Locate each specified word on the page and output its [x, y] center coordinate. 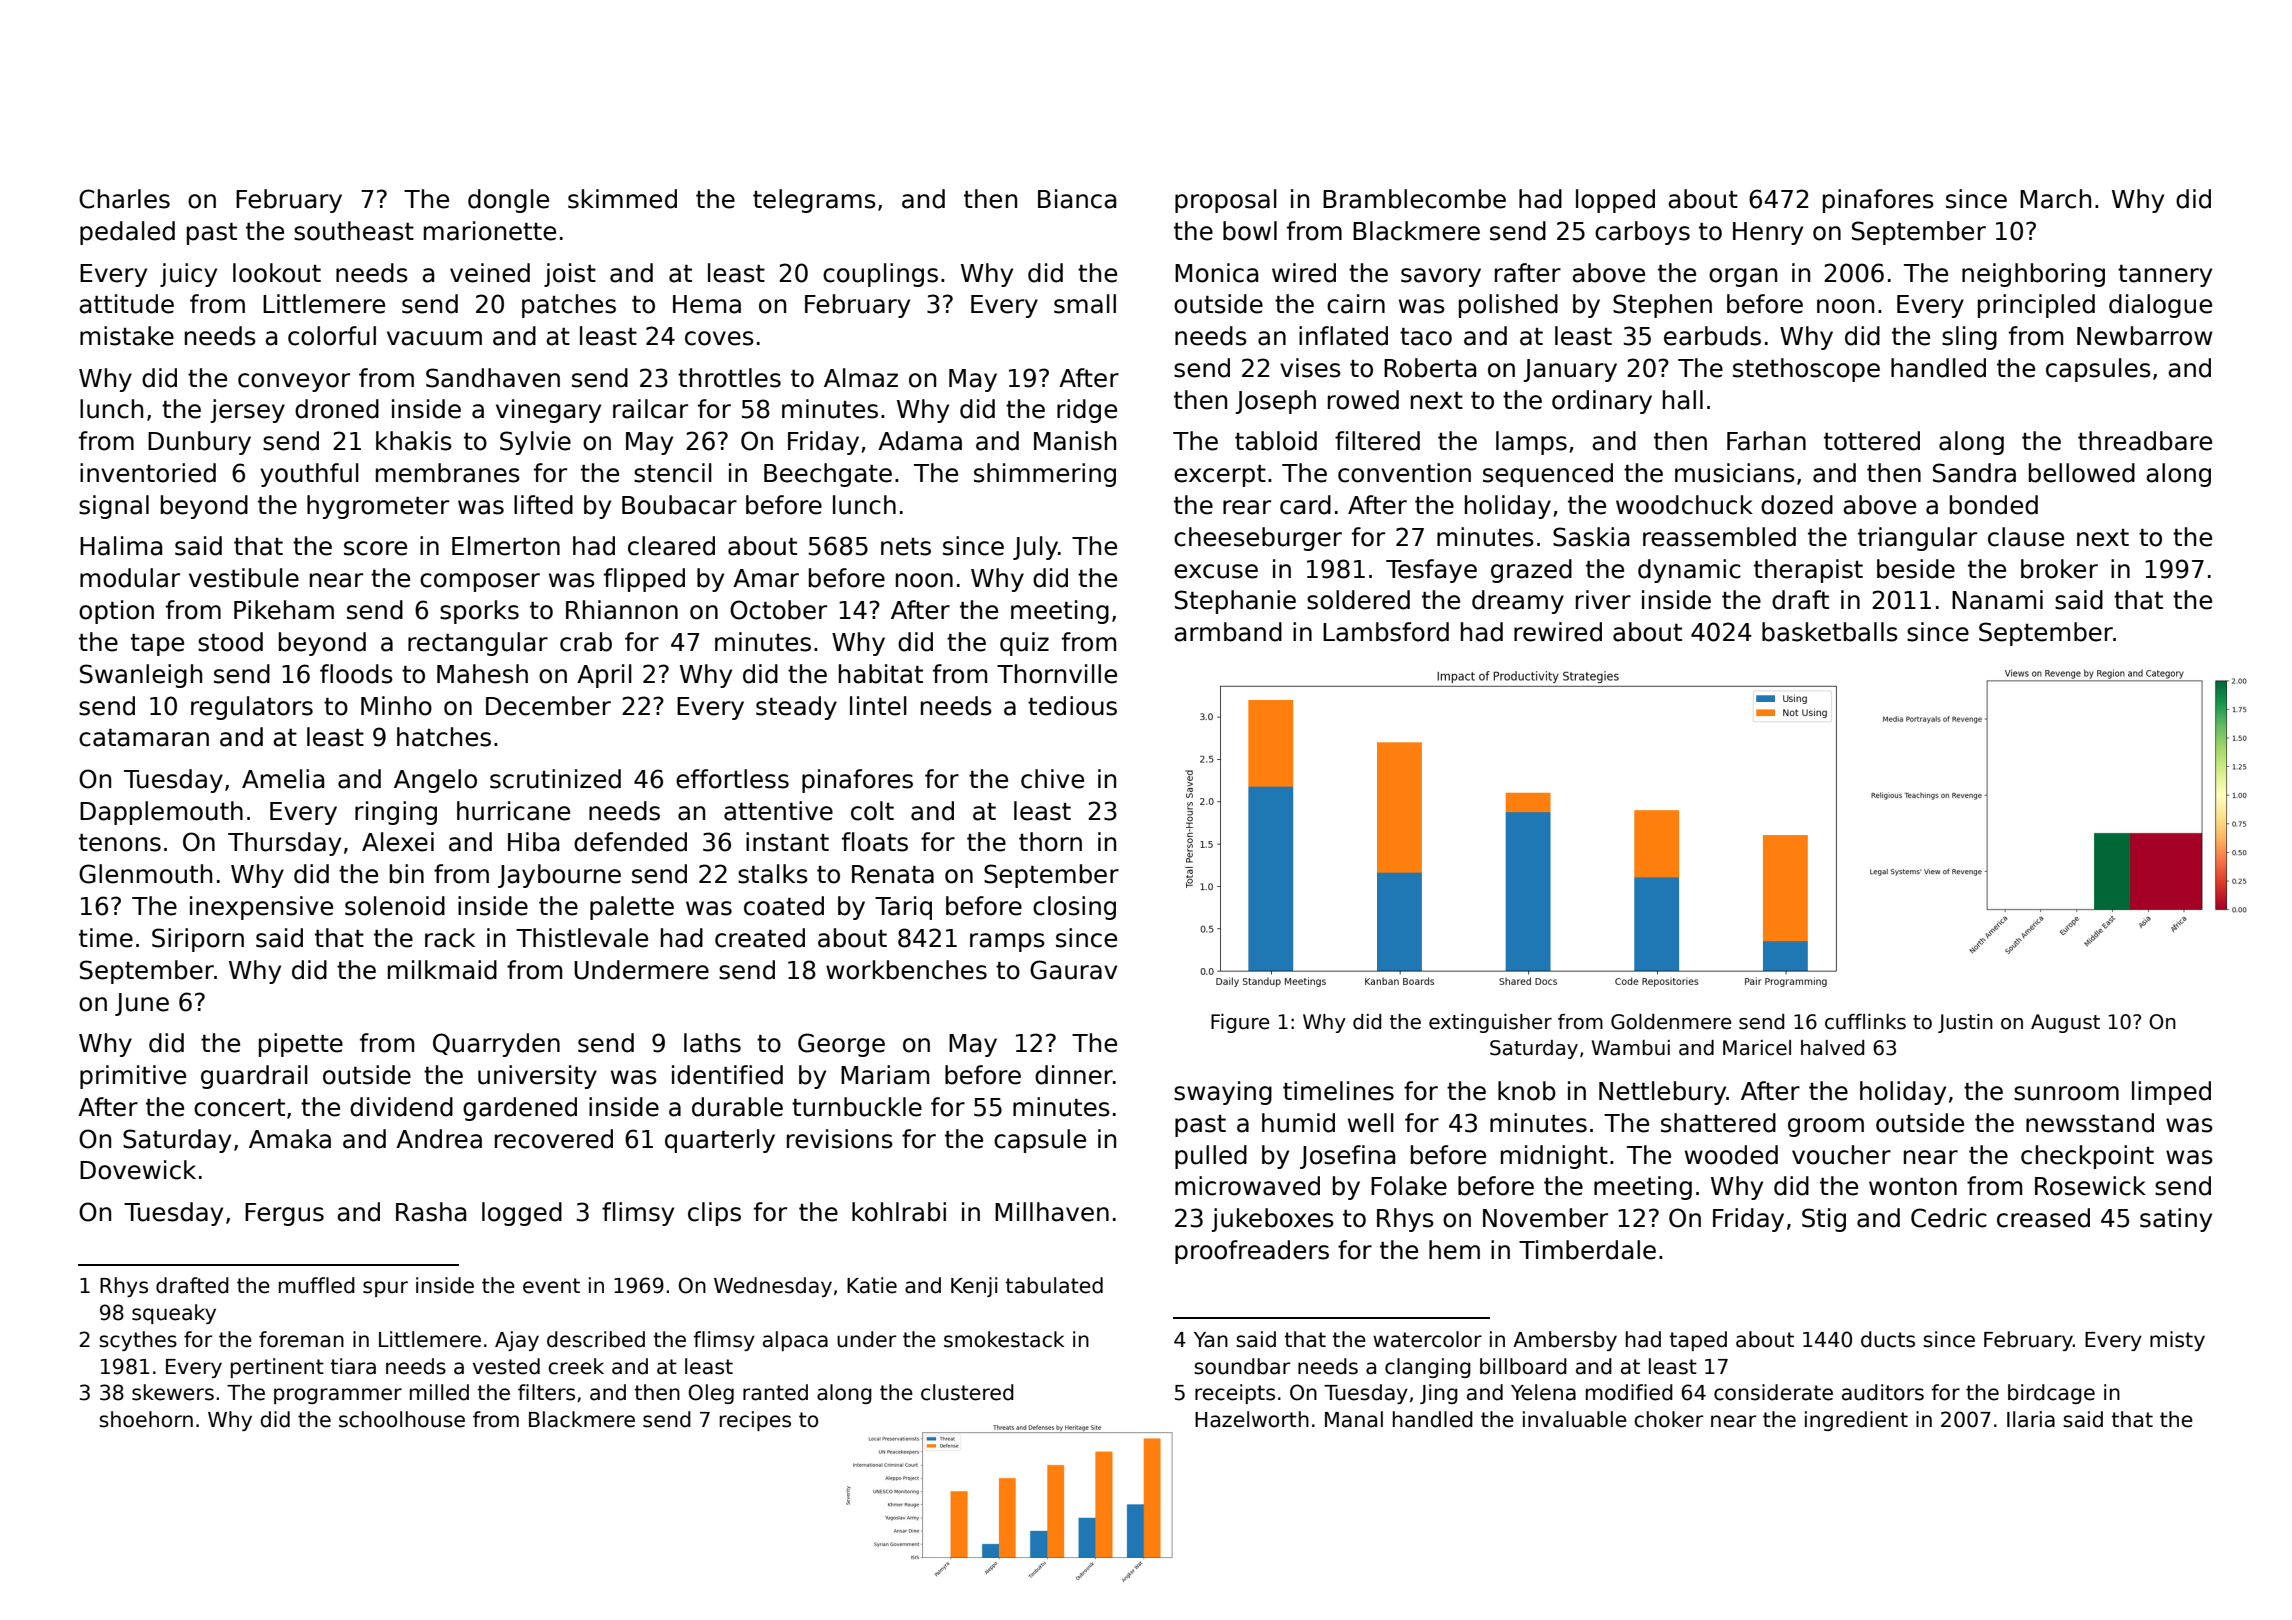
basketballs [1830, 632]
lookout [277, 273]
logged [522, 1214]
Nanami [1997, 600]
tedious [1072, 706]
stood [230, 642]
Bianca [1077, 199]
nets [906, 547]
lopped [1615, 201]
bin [407, 874]
